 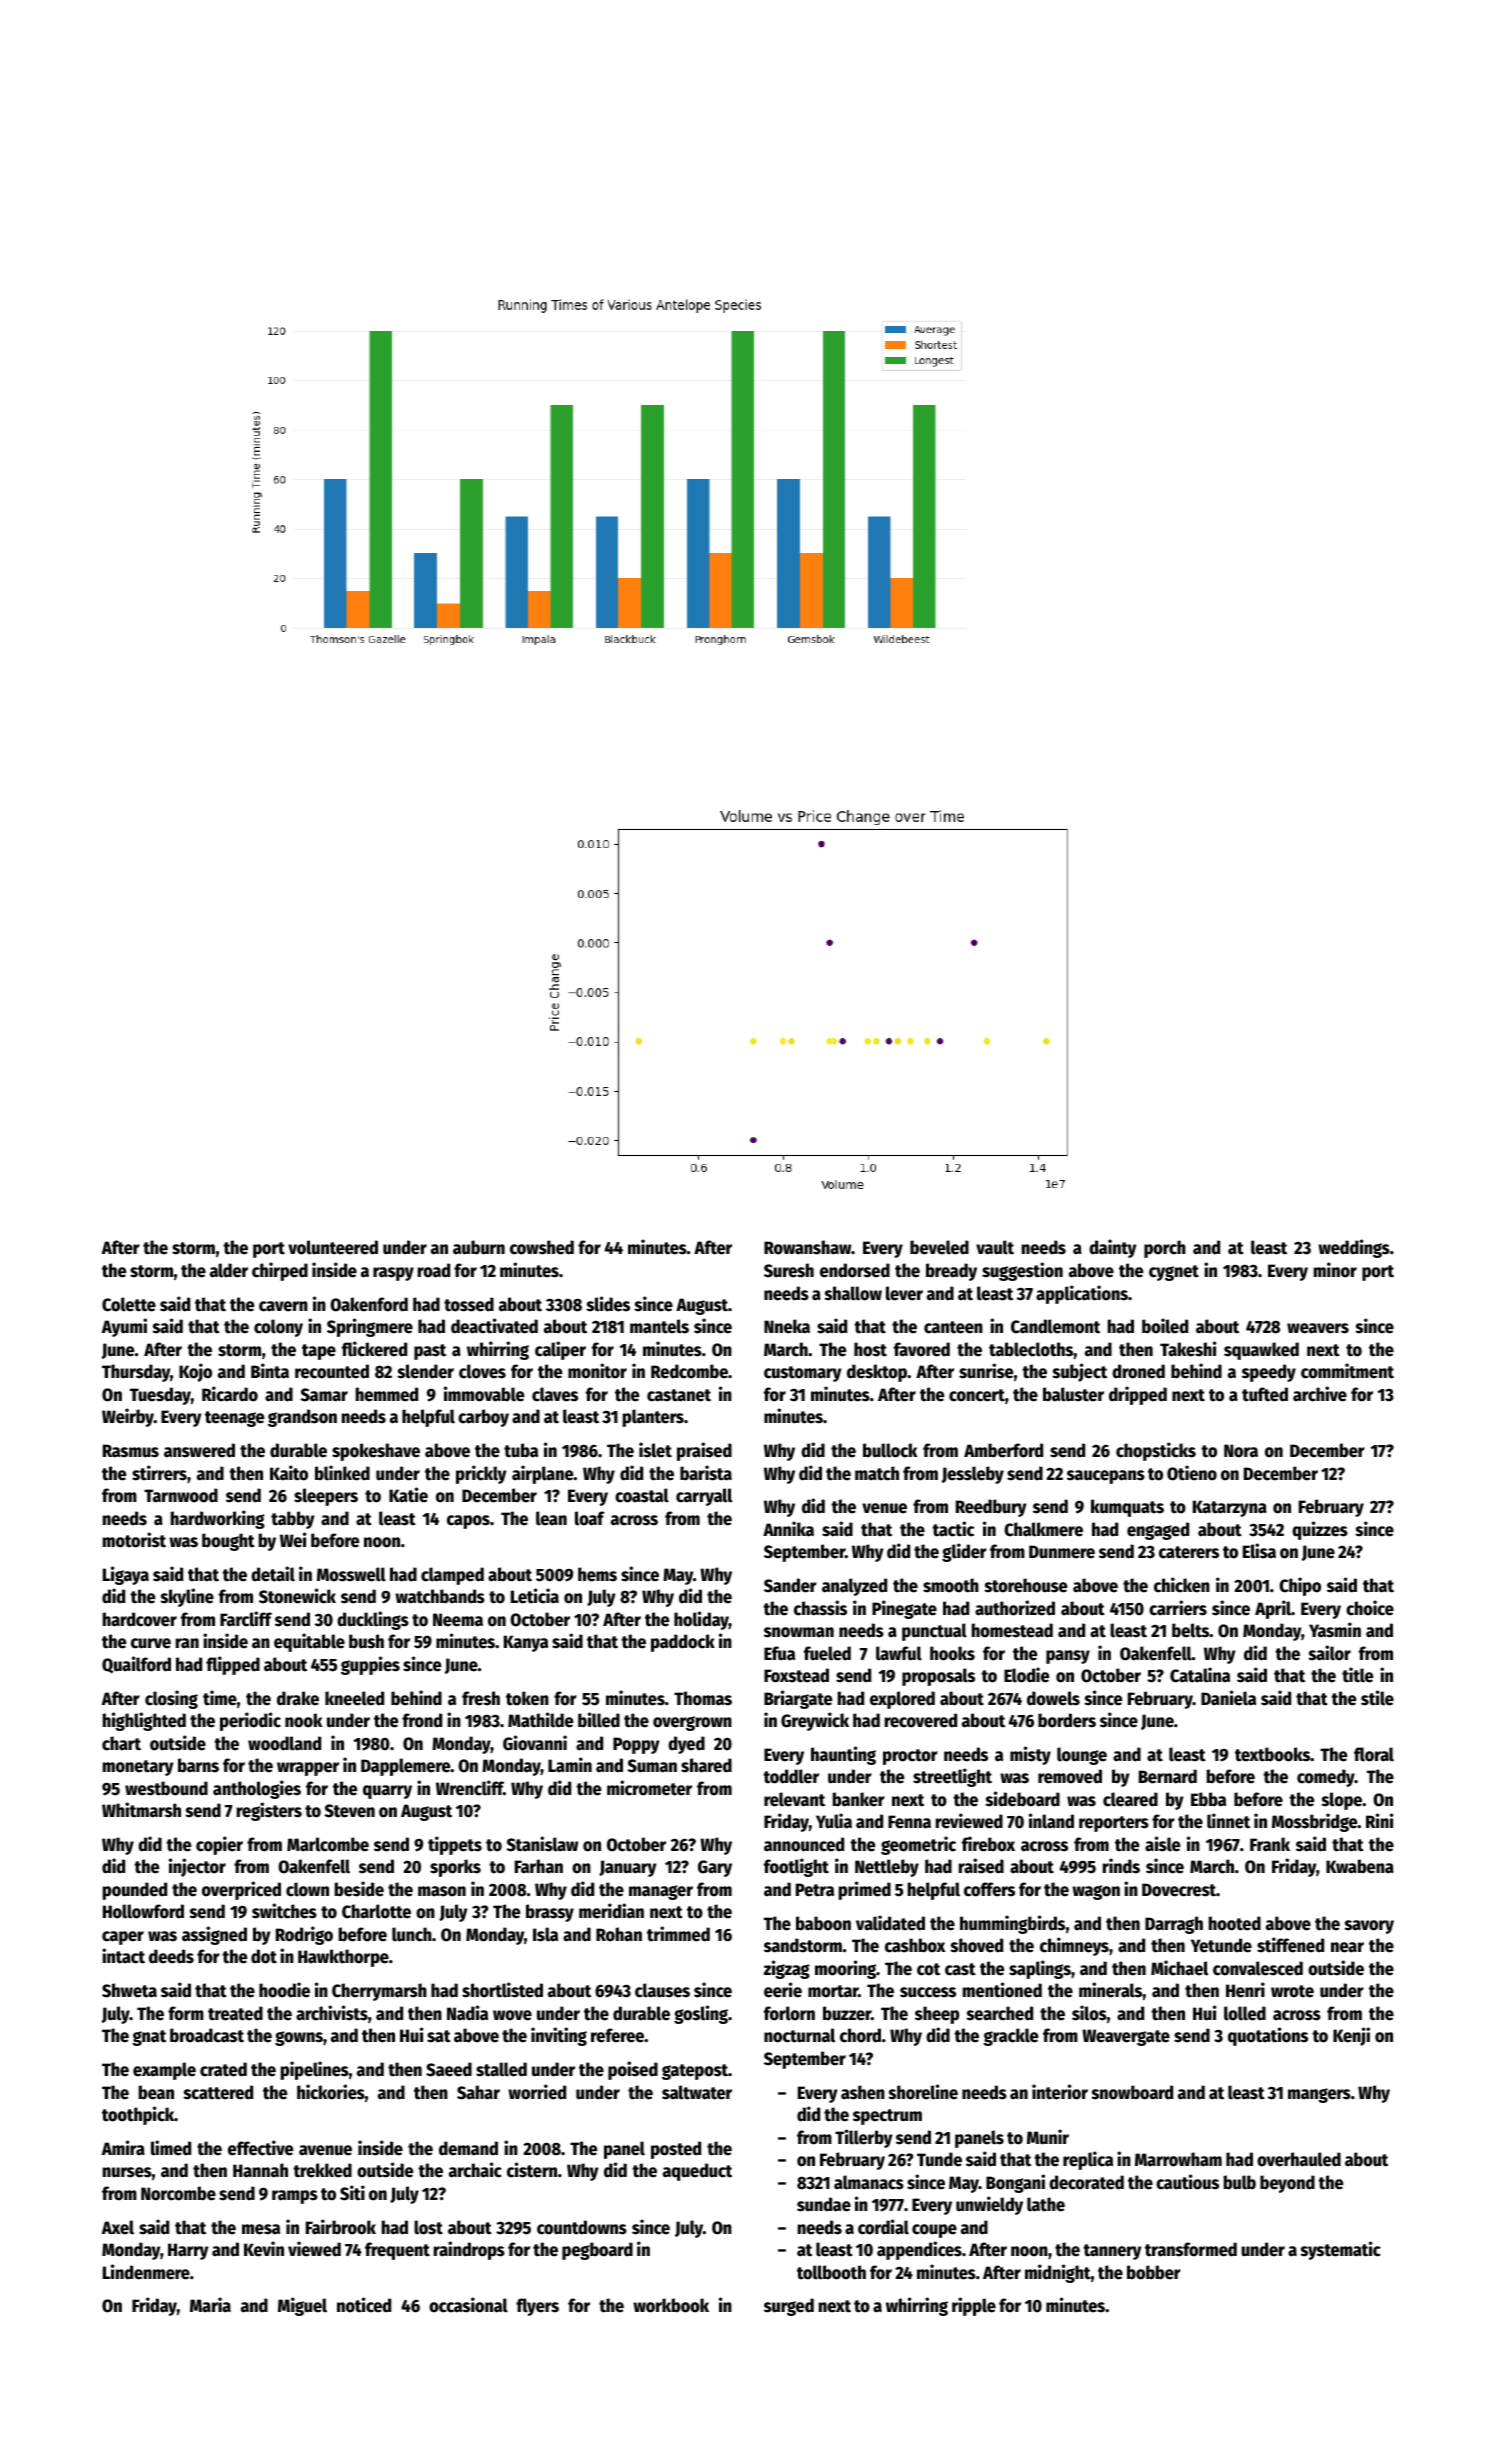 I want to click on volunteered, so click(x=333, y=1247).
